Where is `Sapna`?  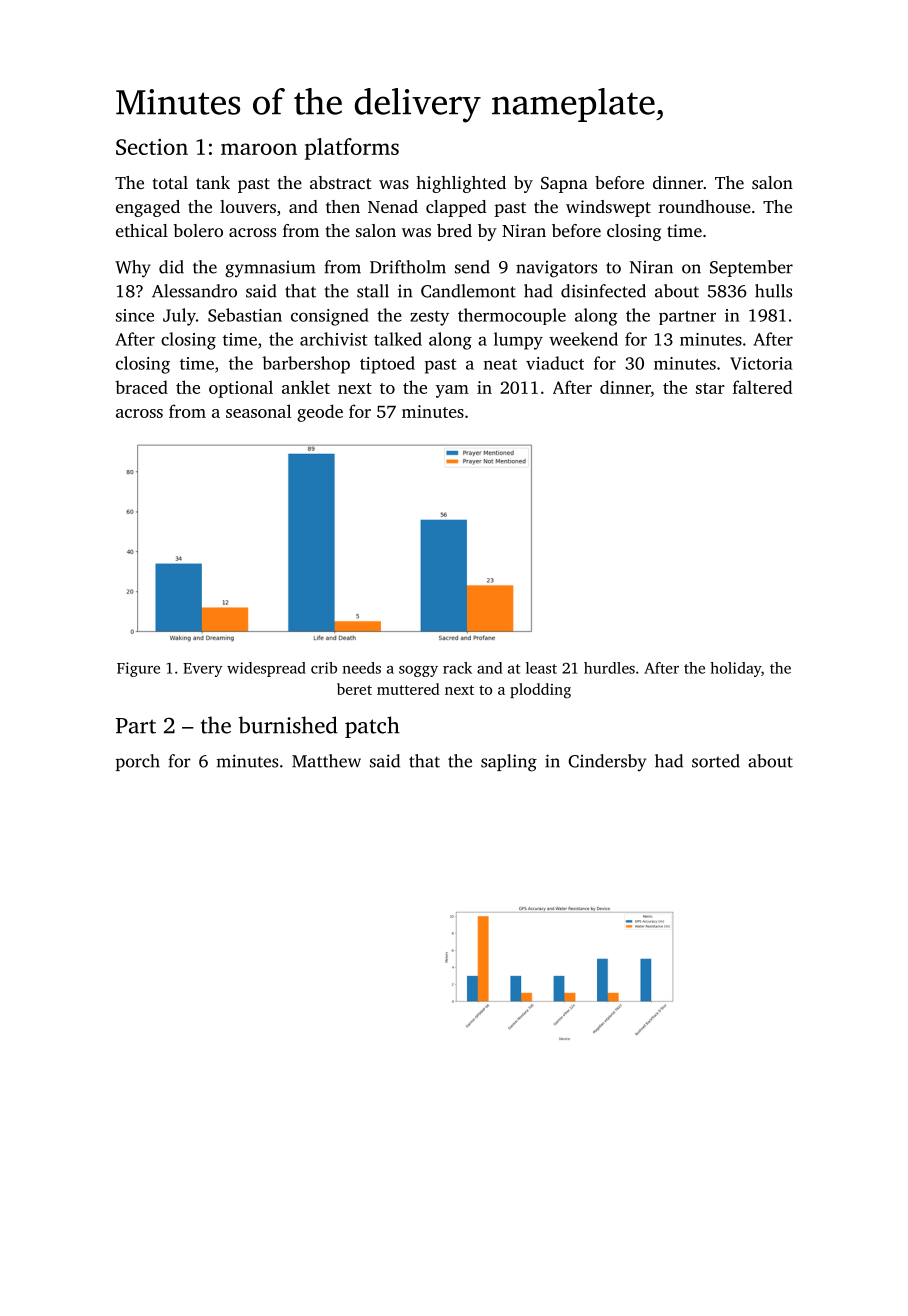 Sapna is located at coordinates (564, 185).
